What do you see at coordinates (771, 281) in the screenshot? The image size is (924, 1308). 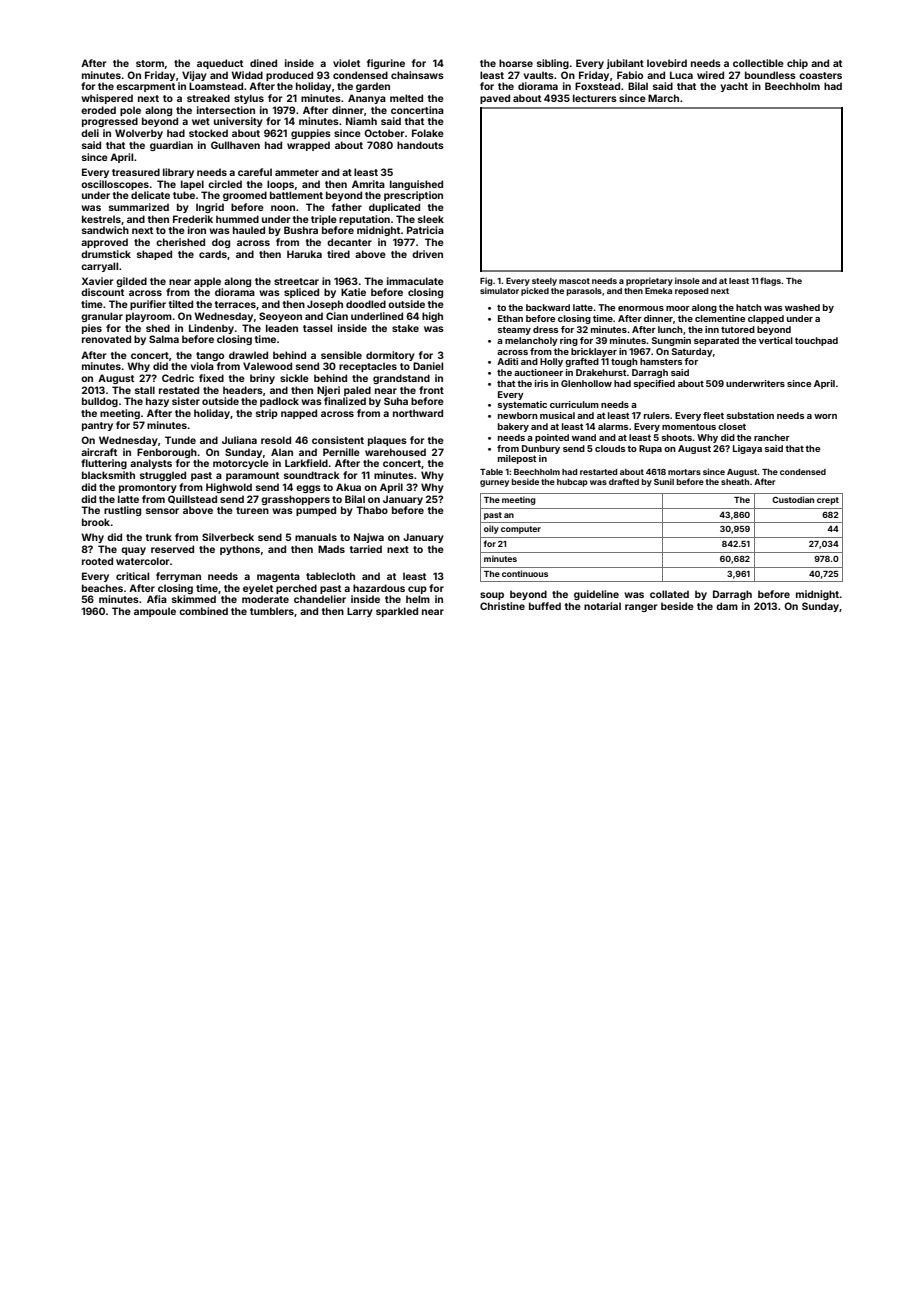 I see `flags` at bounding box center [771, 281].
